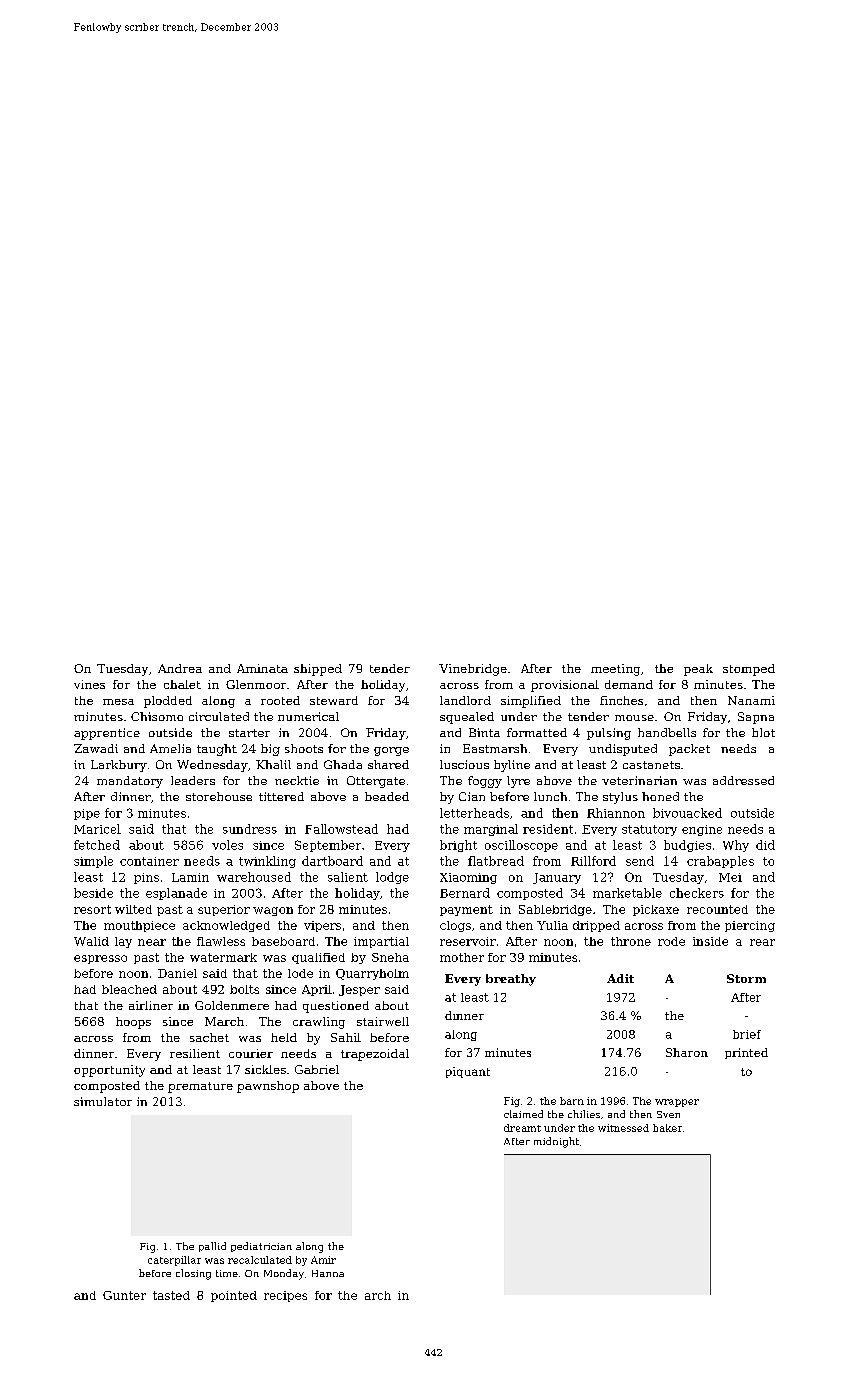 The height and width of the screenshot is (1400, 849). What do you see at coordinates (268, 1087) in the screenshot?
I see `pawnshop` at bounding box center [268, 1087].
